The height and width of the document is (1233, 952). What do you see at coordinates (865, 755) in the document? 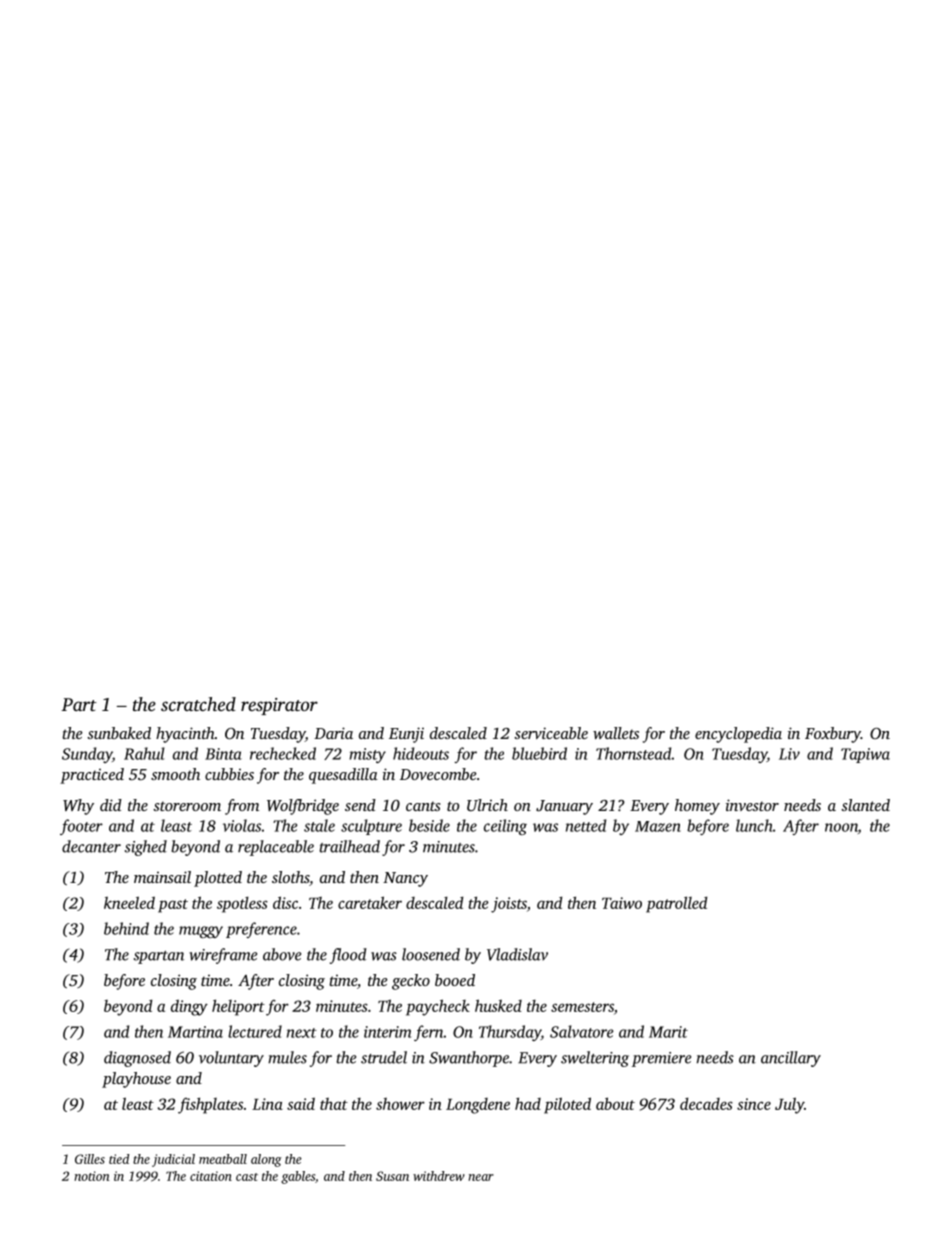
I see `Tapiwa` at bounding box center [865, 755].
